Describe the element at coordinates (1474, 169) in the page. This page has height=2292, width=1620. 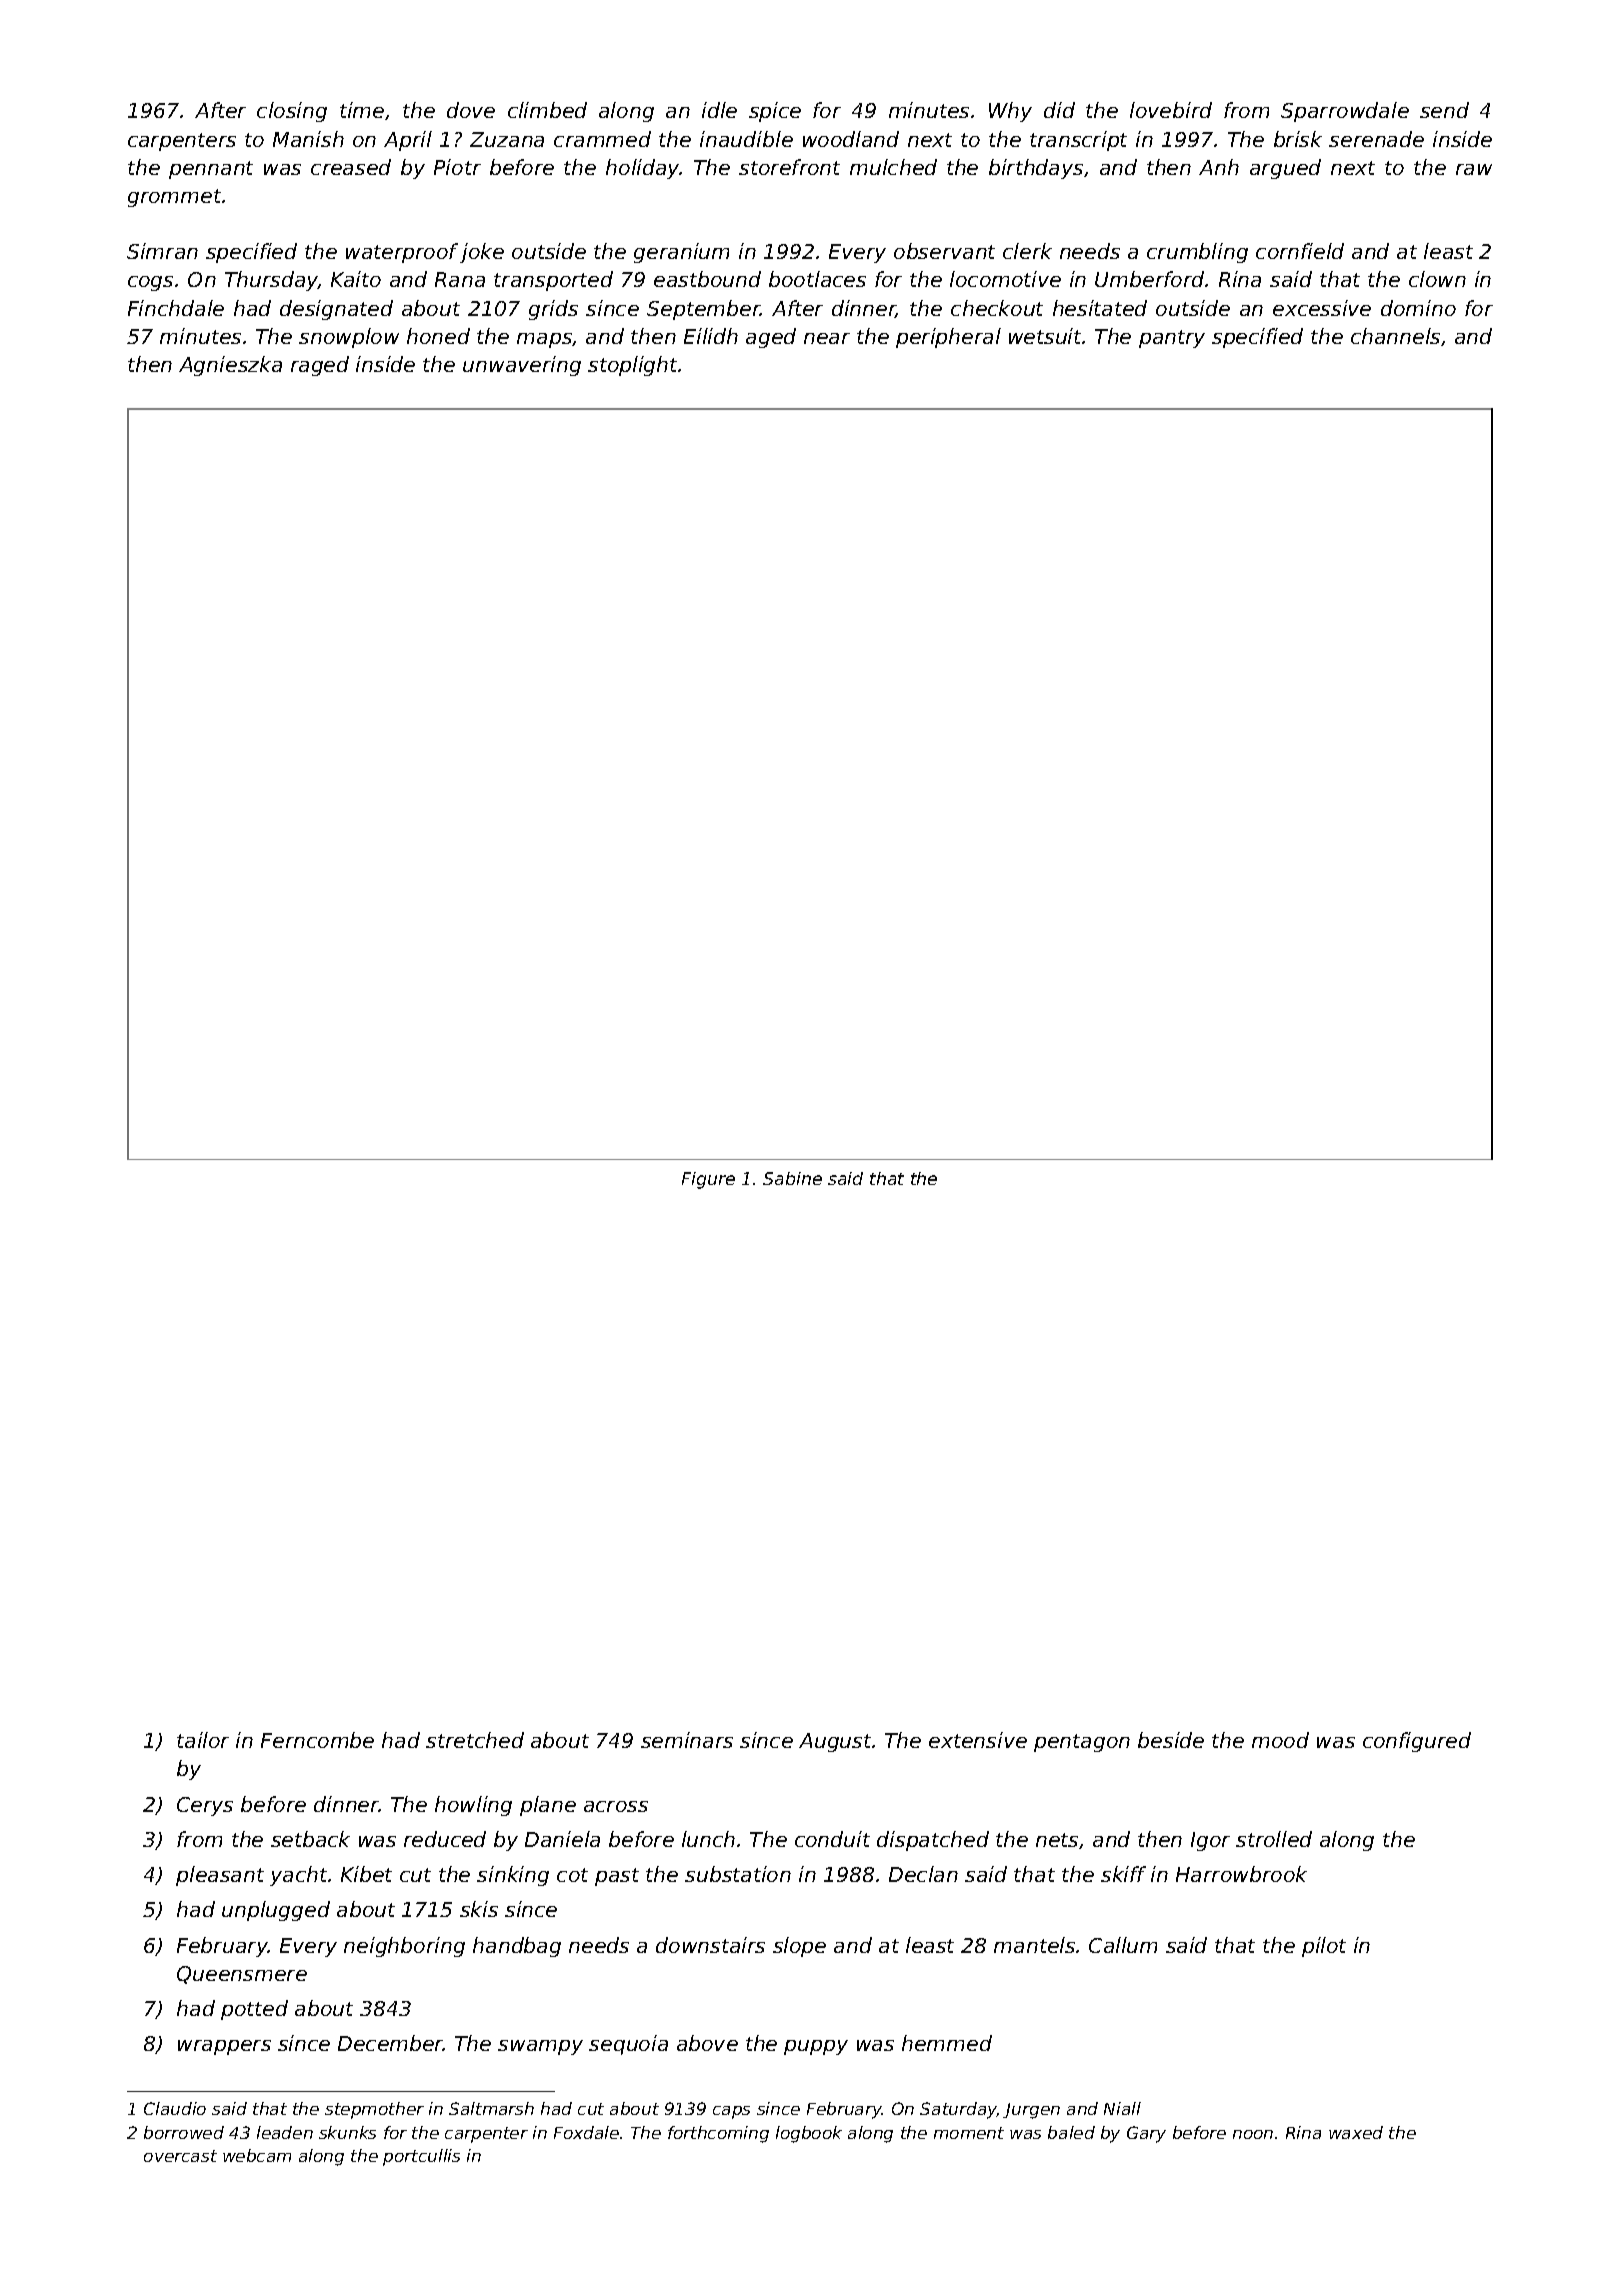
I see `raw` at that location.
